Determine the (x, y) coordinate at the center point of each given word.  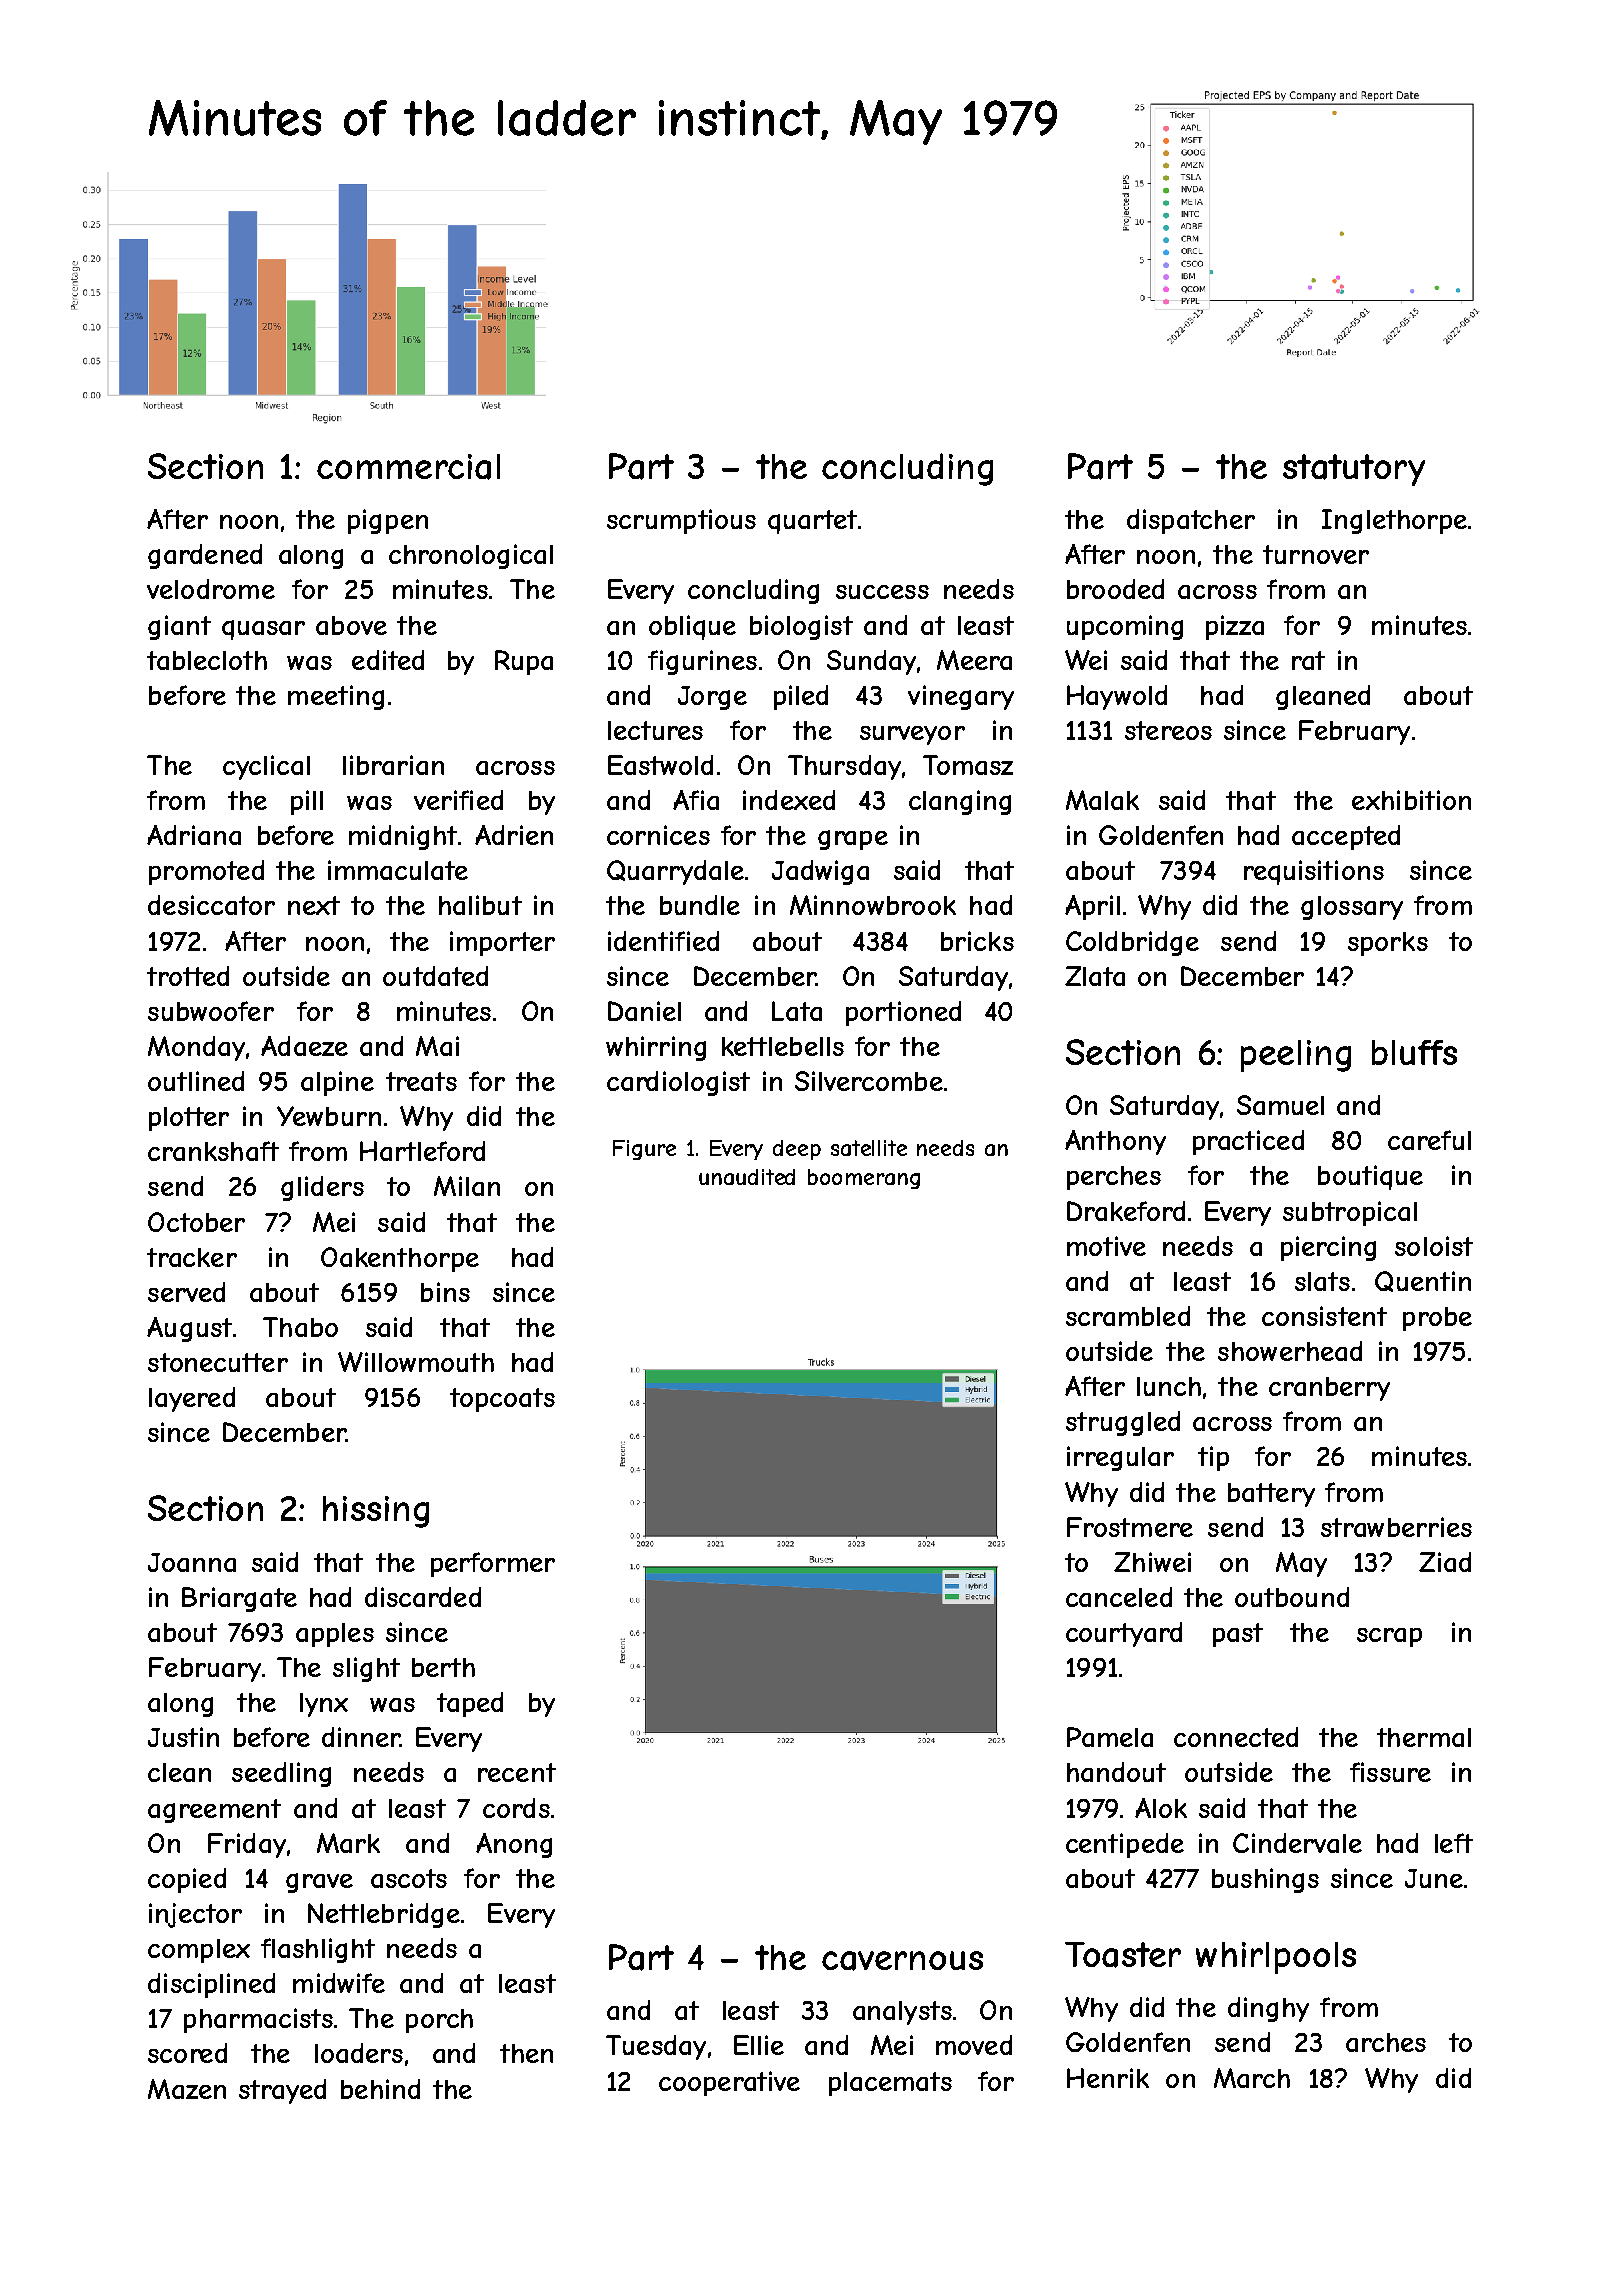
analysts (902, 2013)
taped (470, 1704)
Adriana (194, 835)
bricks (977, 941)
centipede (1125, 1845)
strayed (282, 2091)
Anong (514, 1845)
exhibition (1411, 800)
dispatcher (1191, 521)
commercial (408, 467)
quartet (812, 522)
